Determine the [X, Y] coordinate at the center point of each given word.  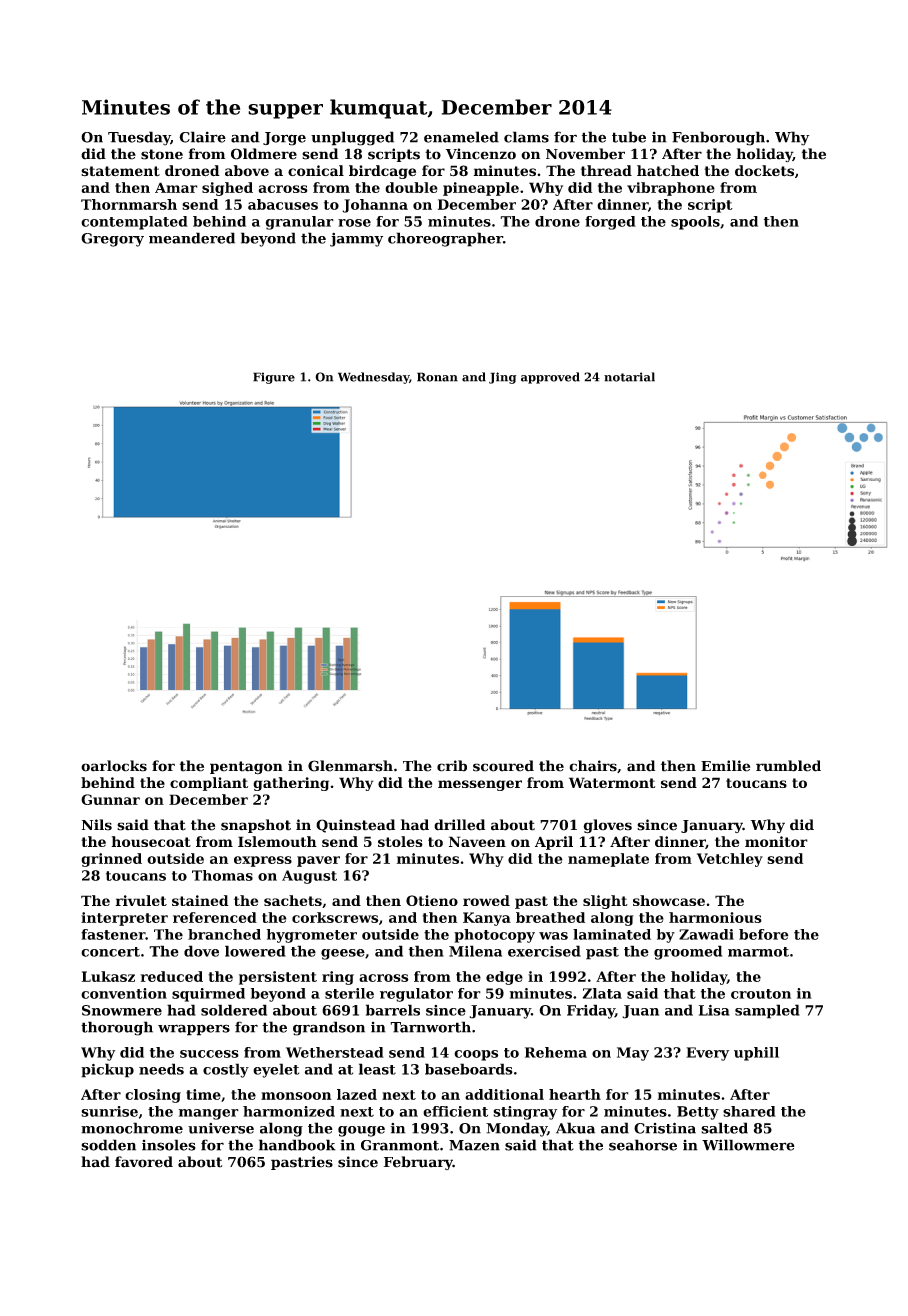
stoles [400, 841]
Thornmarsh [129, 204]
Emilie [725, 766]
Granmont [400, 1145]
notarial [629, 377]
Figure [274, 378]
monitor [776, 841]
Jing [502, 378]
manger [209, 1114]
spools [695, 223]
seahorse [643, 1145]
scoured [503, 766]
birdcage [382, 172]
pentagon [246, 768]
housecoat [151, 841]
